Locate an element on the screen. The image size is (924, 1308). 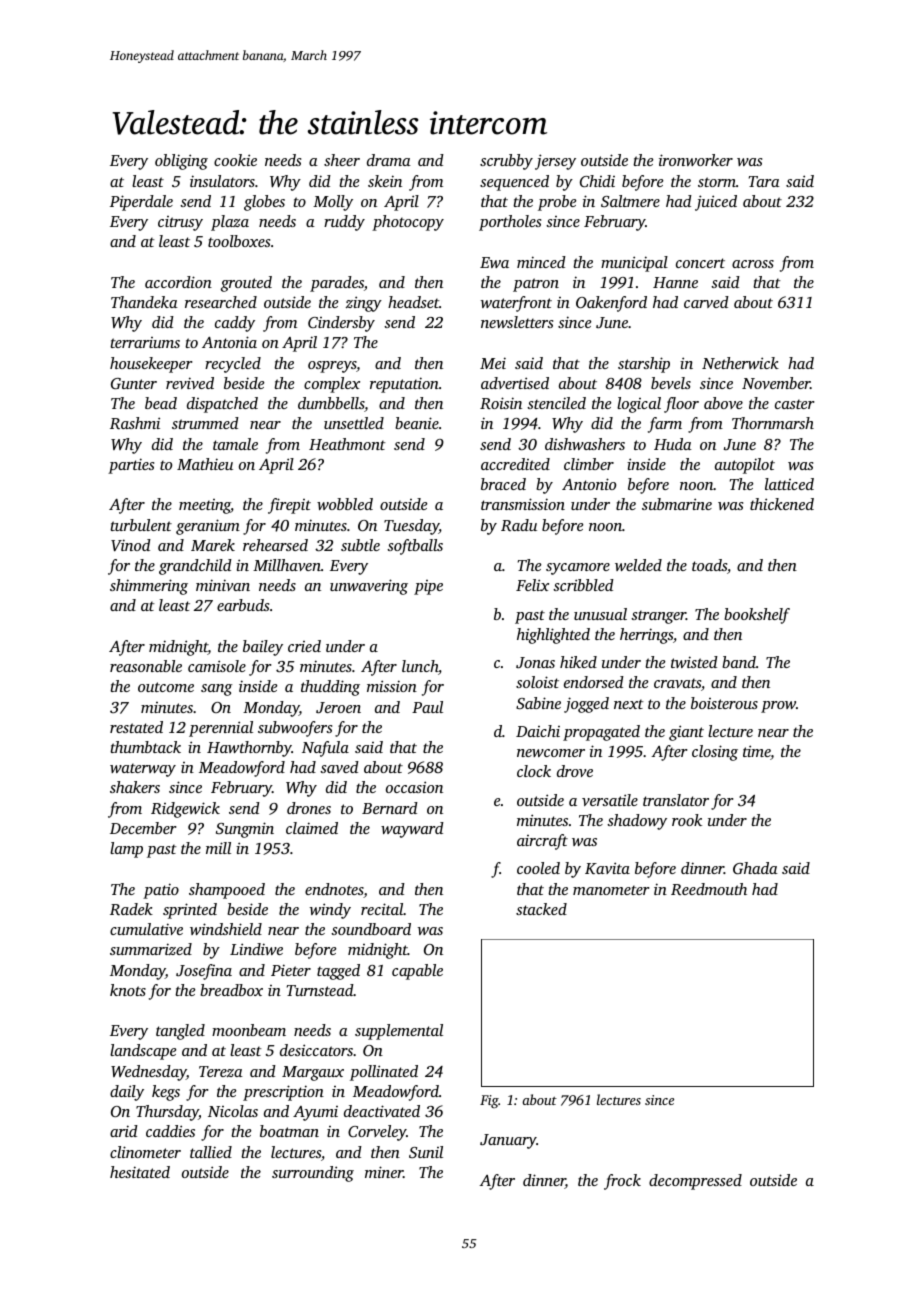
highlighted is located at coordinates (553, 636).
